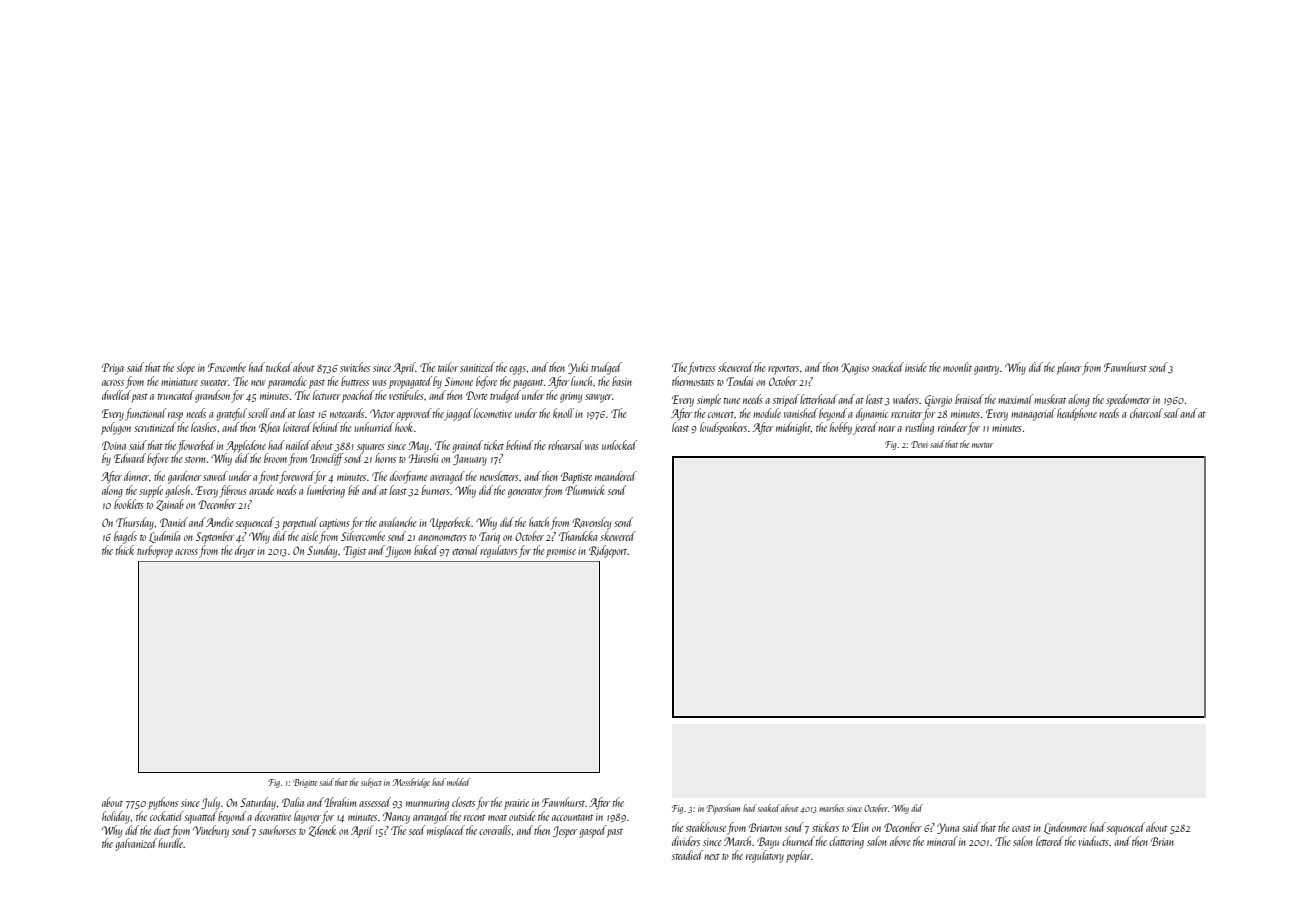 The image size is (1308, 924). Describe the element at coordinates (307, 817) in the screenshot. I see `layover` at that location.
